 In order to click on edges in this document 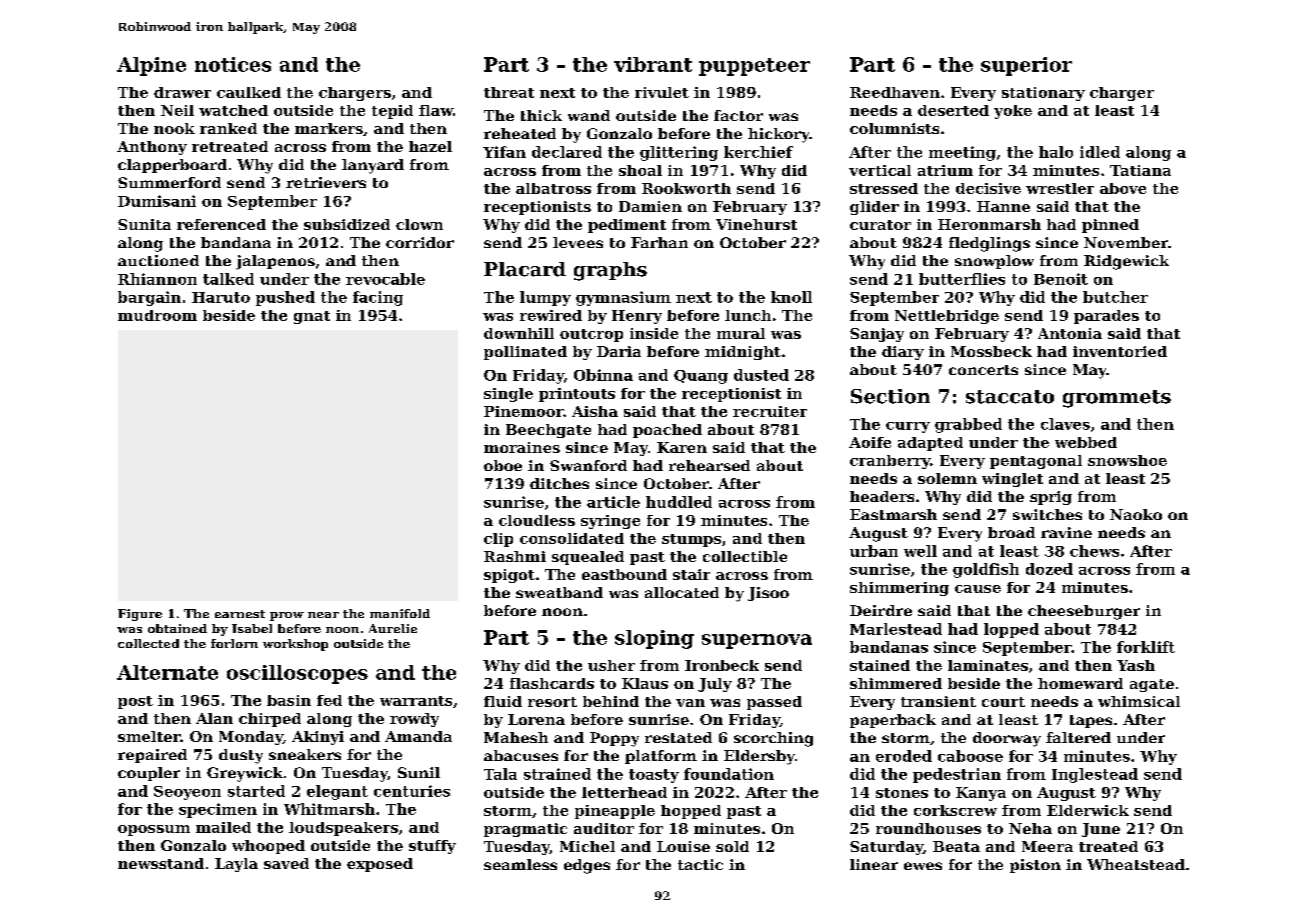, I will do `click(587, 866)`.
